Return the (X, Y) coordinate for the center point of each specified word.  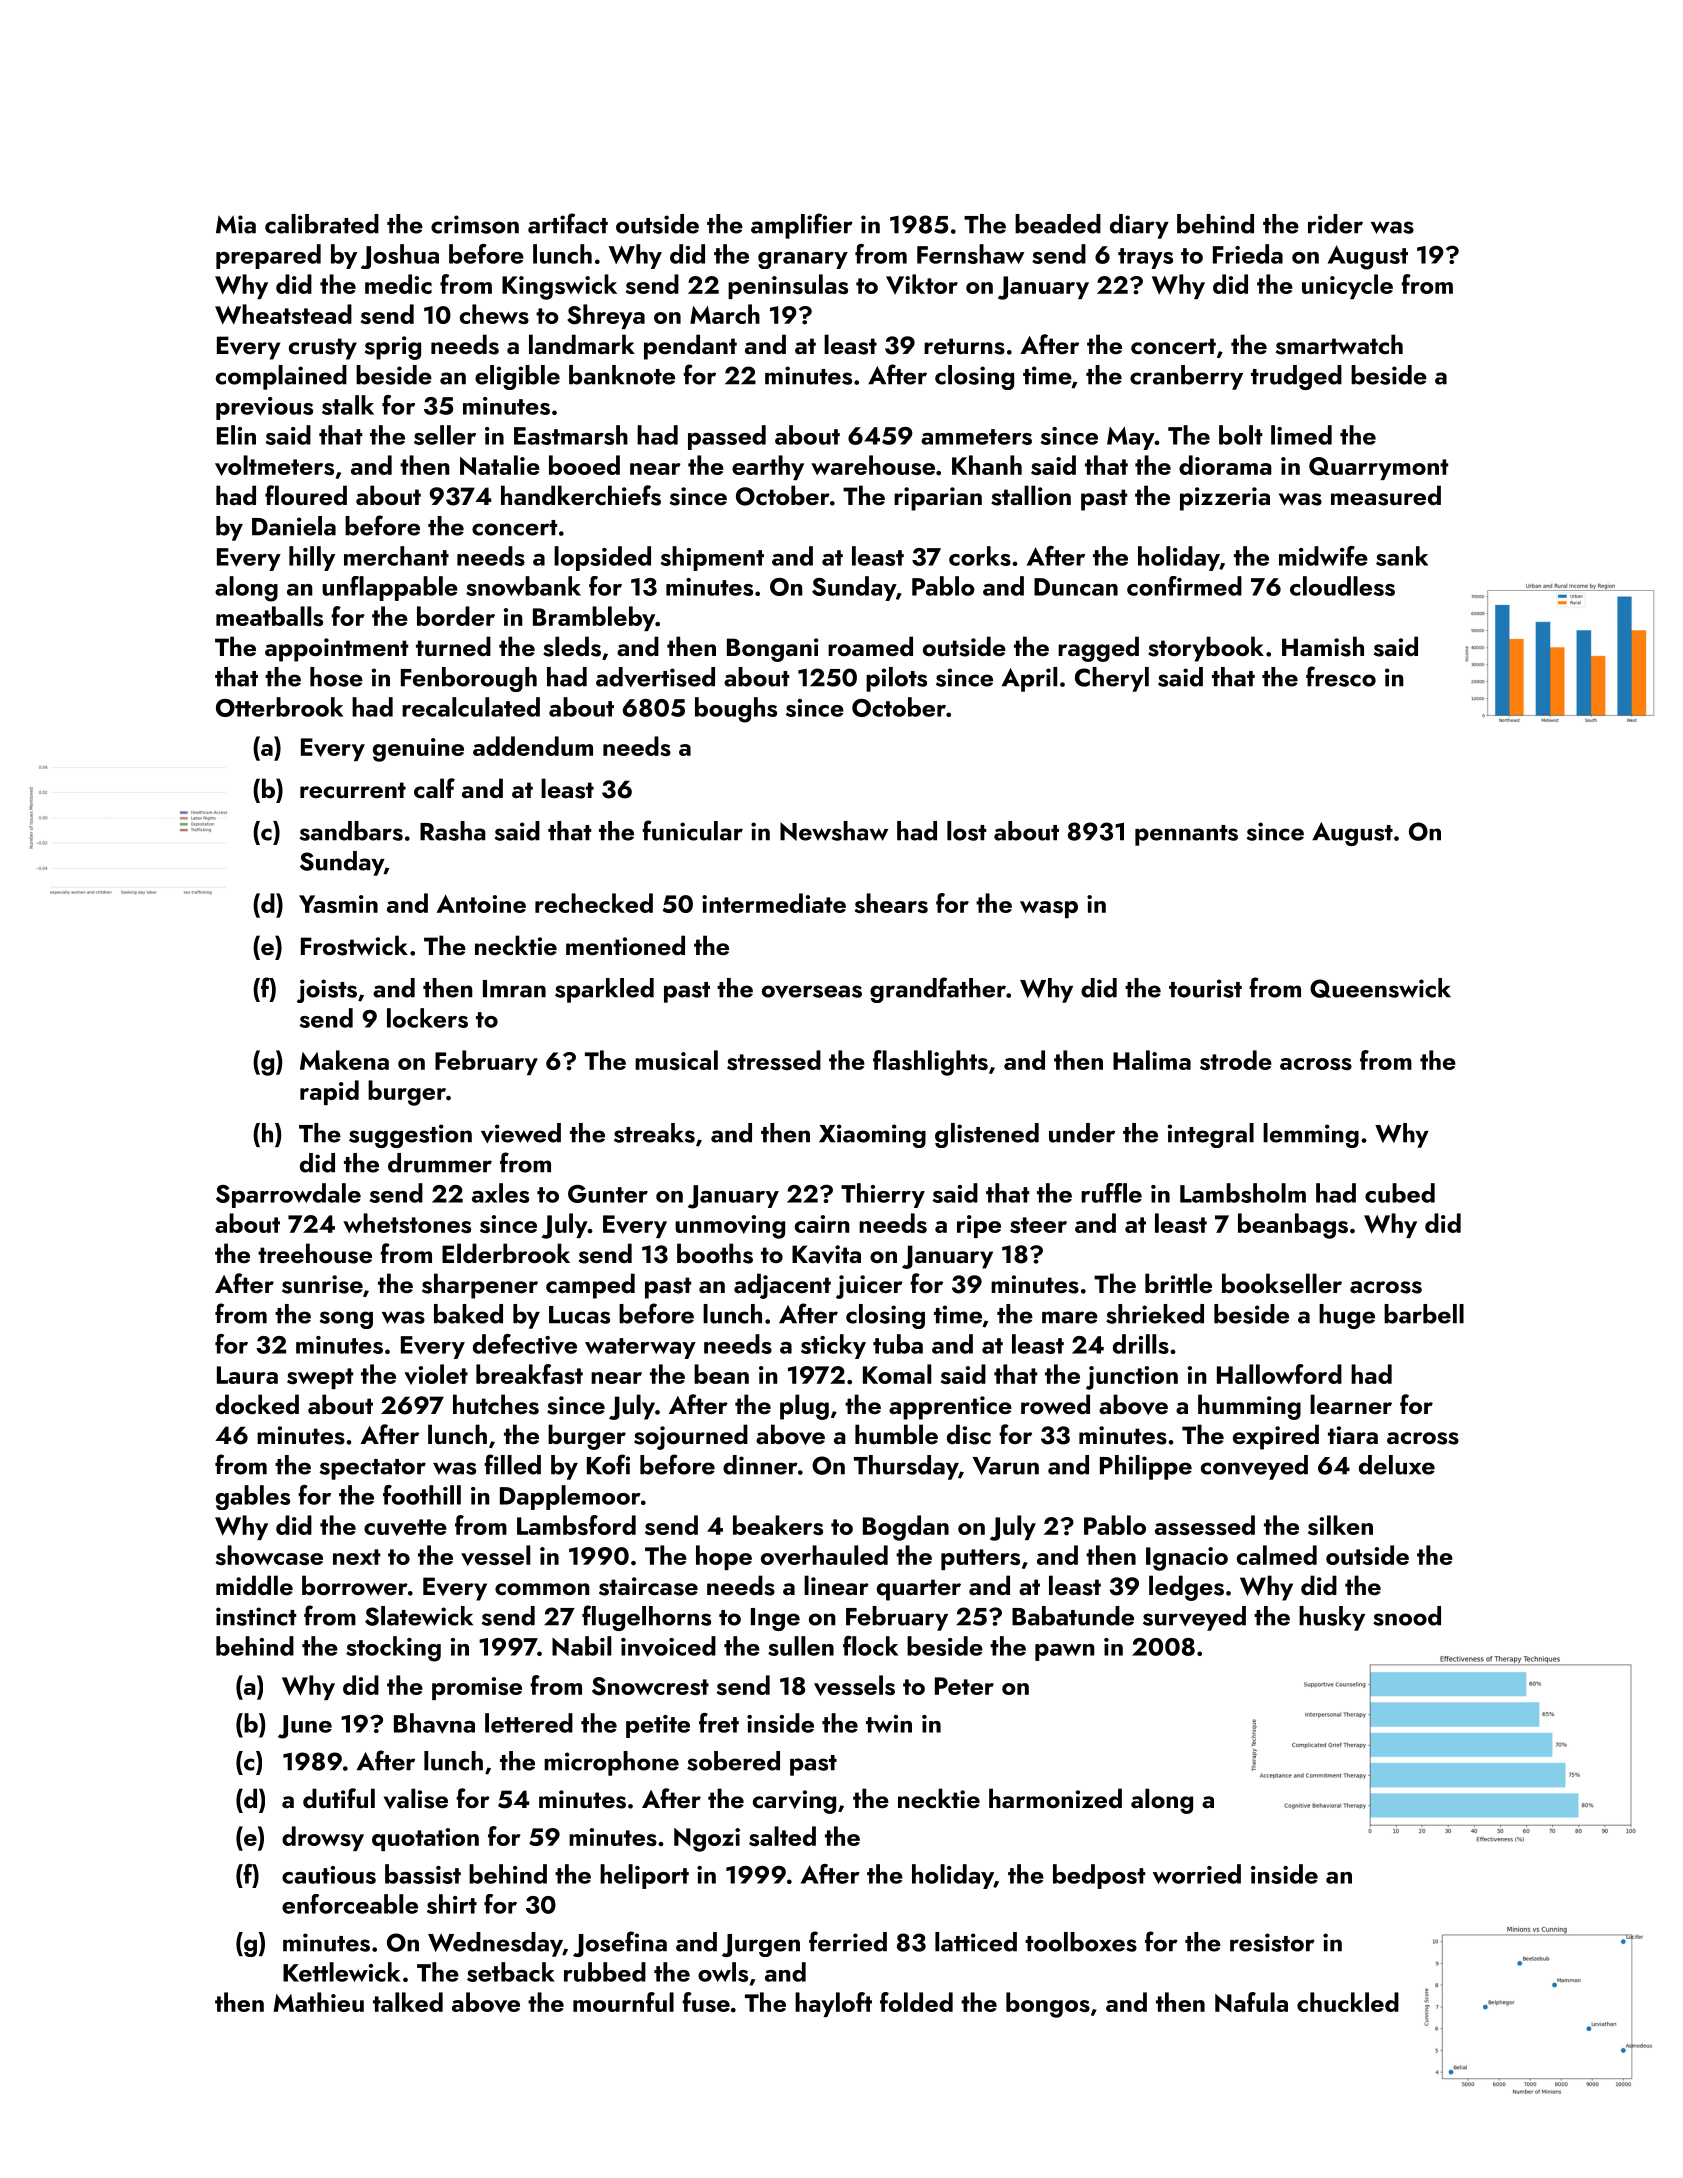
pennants (1186, 835)
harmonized (1055, 1798)
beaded (1058, 224)
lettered (529, 1723)
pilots (896, 679)
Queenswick (1380, 988)
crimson (475, 224)
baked (468, 1314)
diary (1139, 226)
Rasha (453, 831)
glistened (987, 1135)
